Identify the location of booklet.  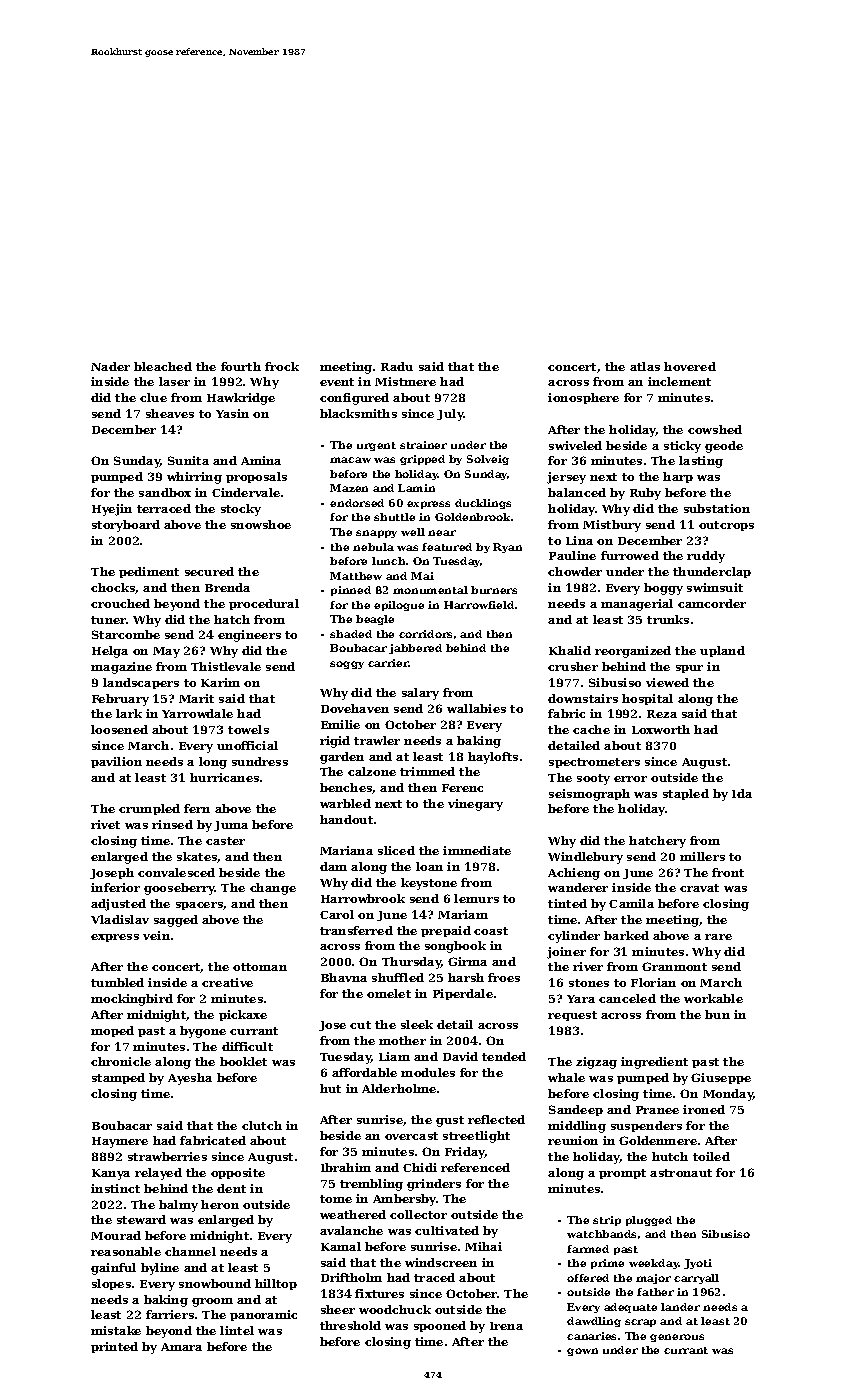
(243, 1061).
